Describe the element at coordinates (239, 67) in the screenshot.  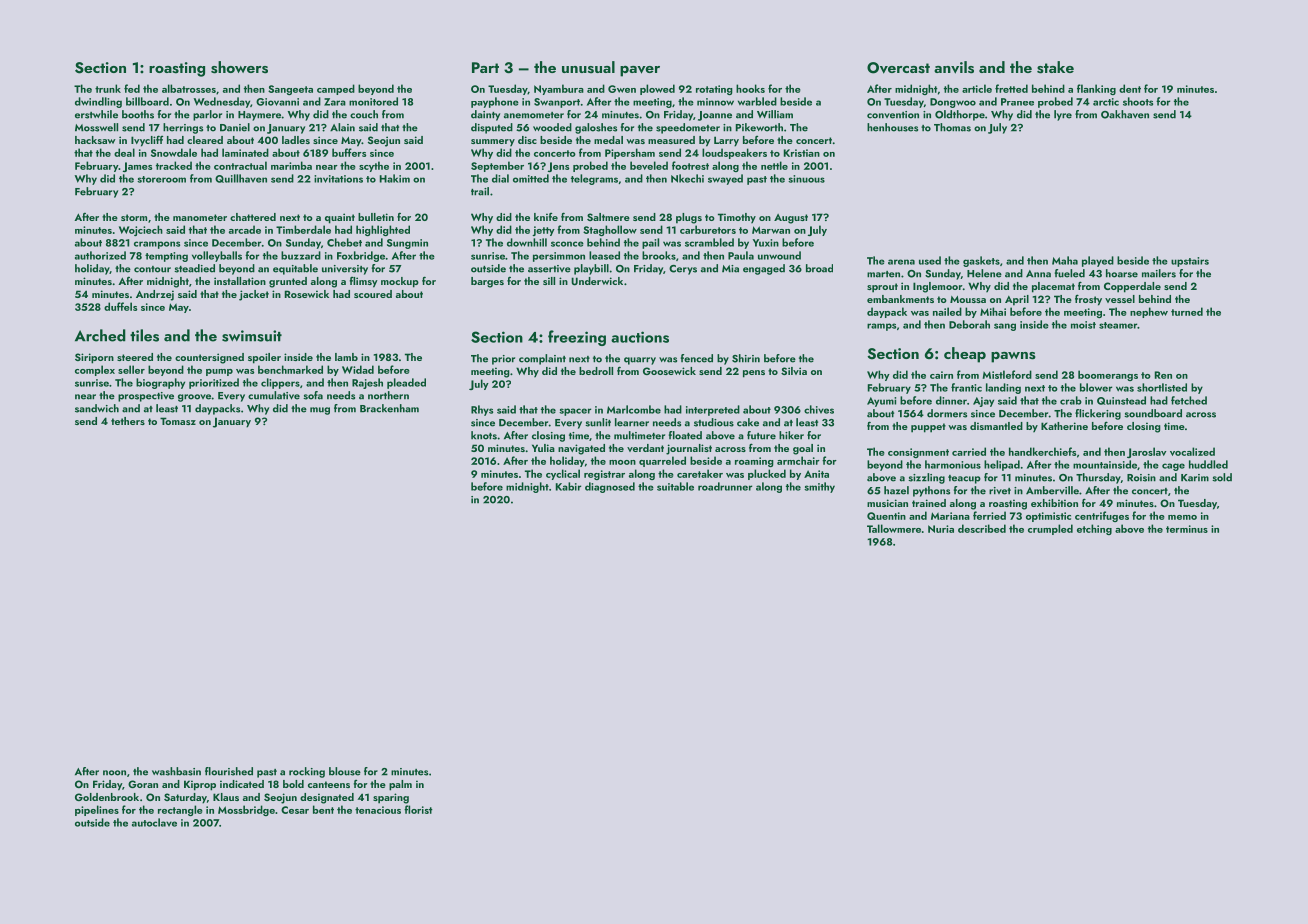
I see `showers` at that location.
